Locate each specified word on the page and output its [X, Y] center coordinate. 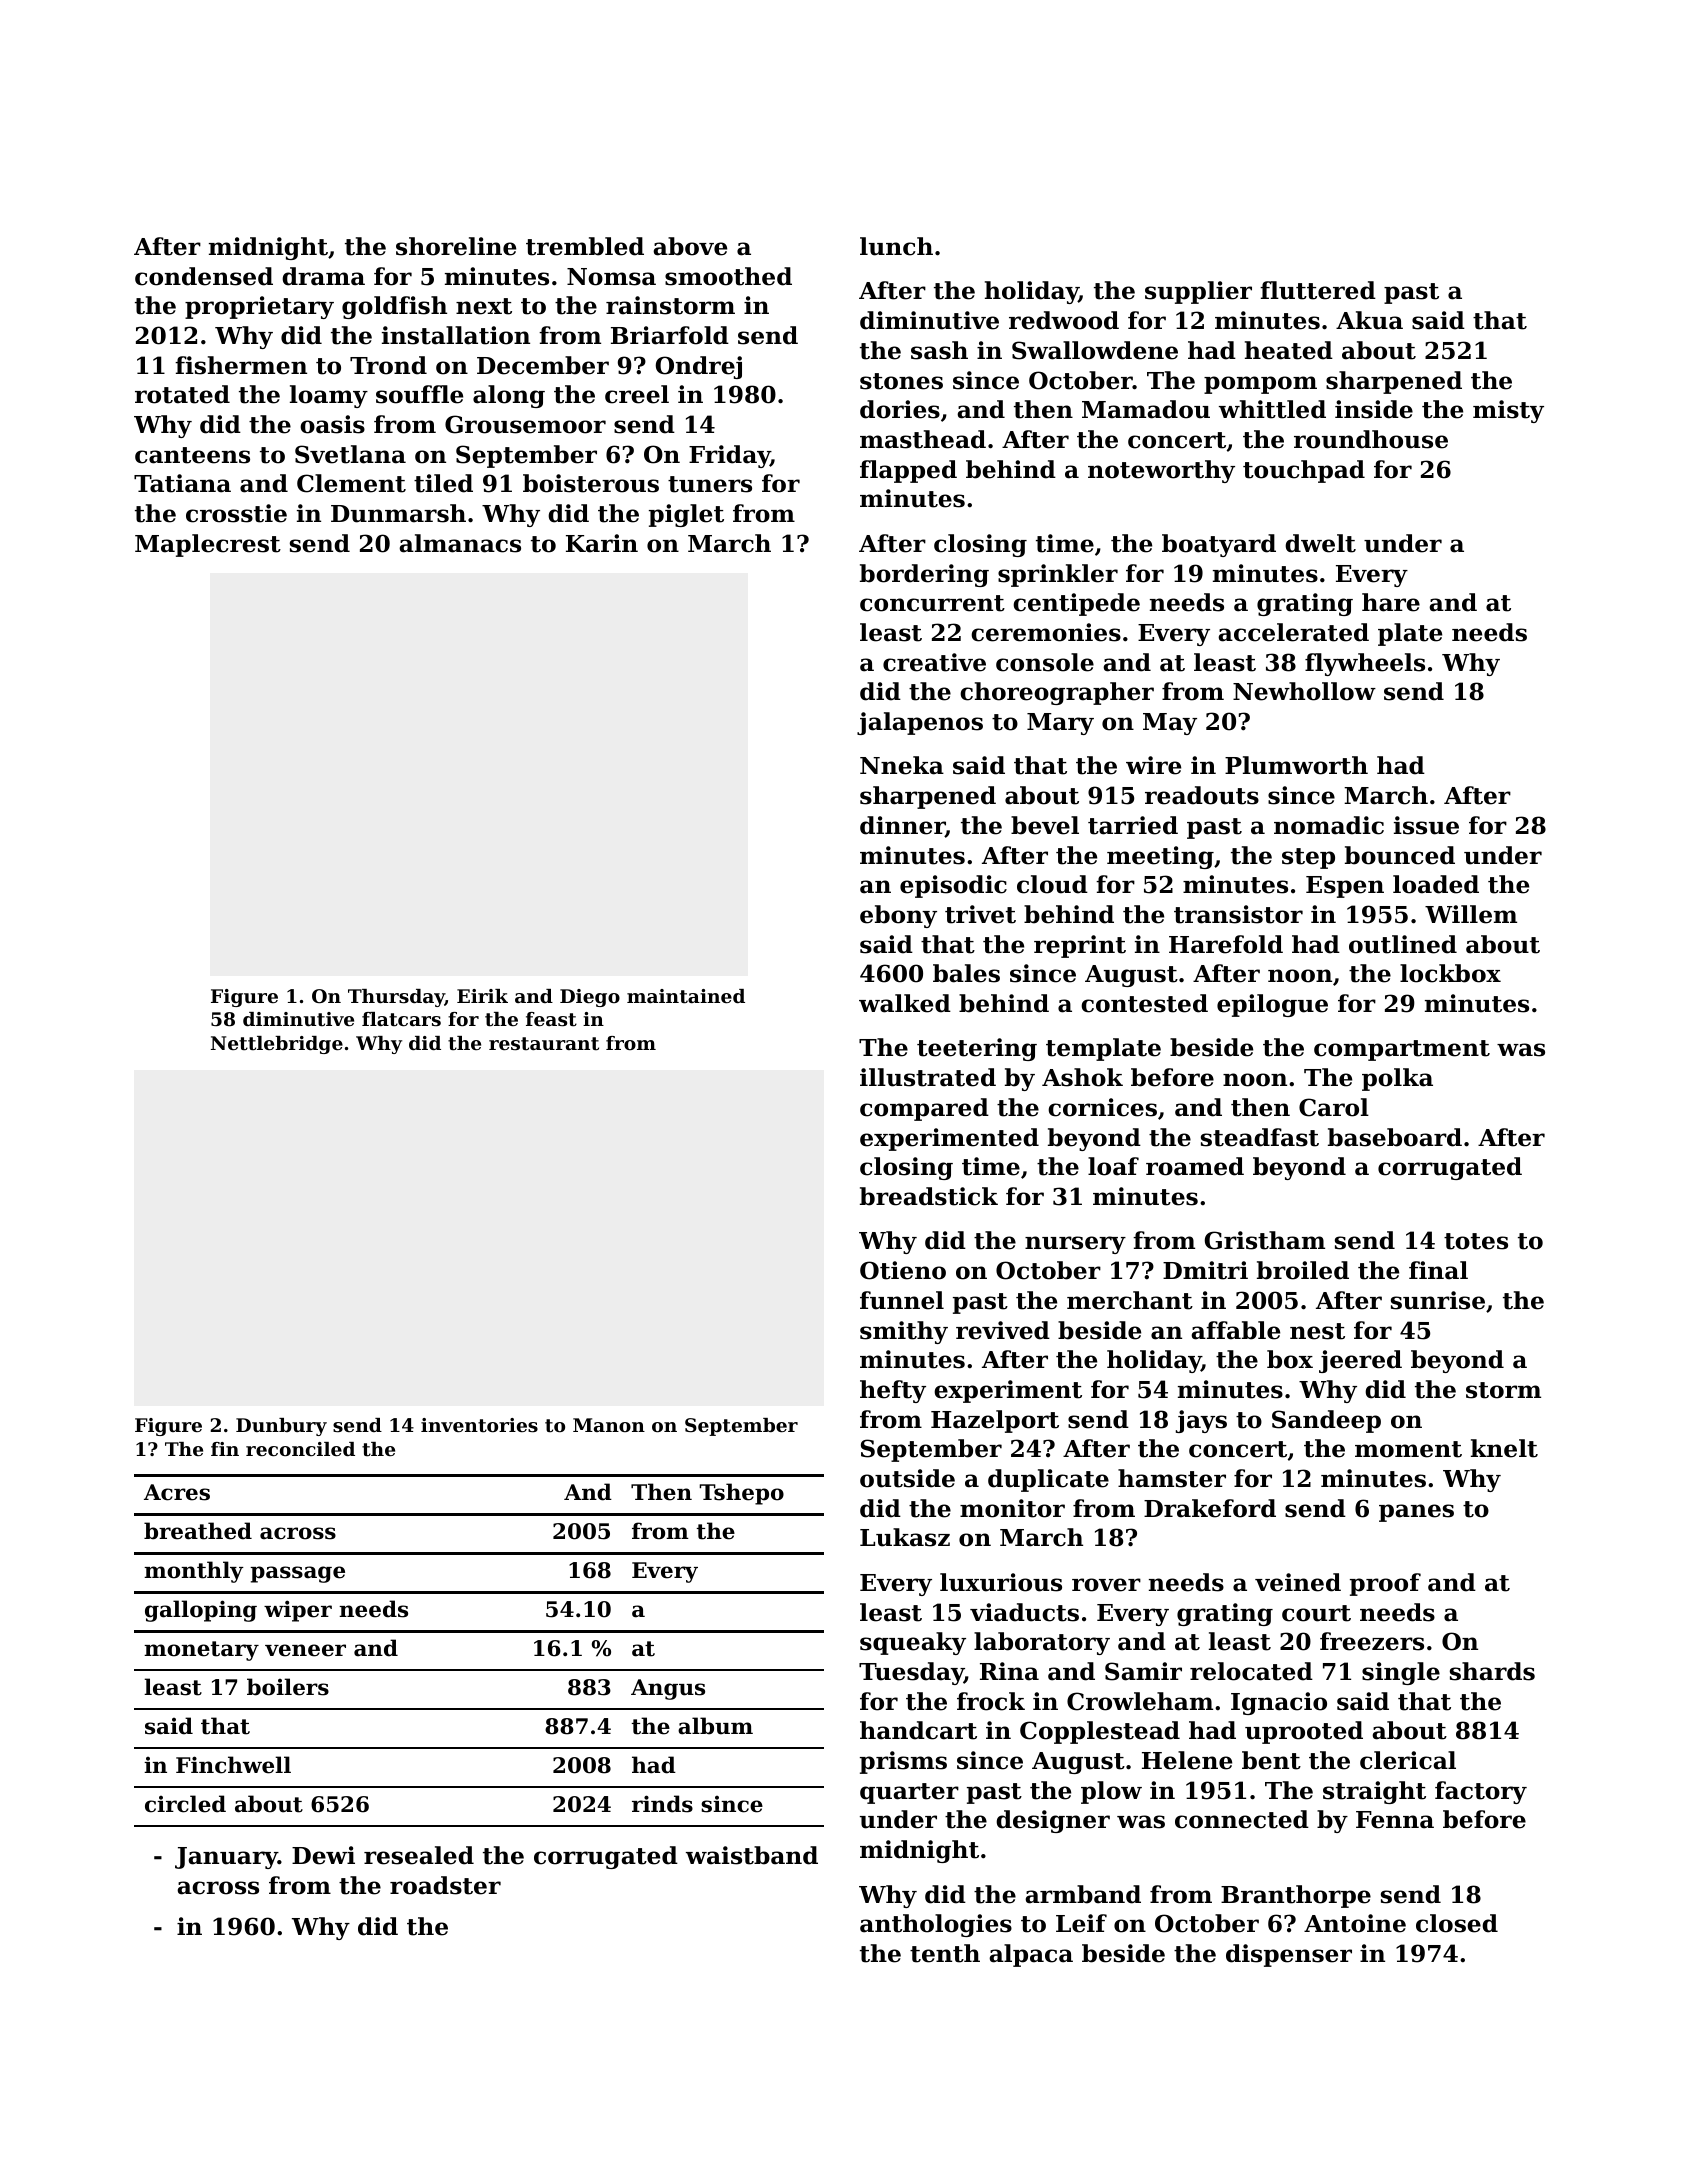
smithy [904, 1332]
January [226, 1858]
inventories [479, 1425]
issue [1426, 825]
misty [1508, 411]
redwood [1064, 320]
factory [1481, 1792]
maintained [686, 996]
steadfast [1260, 1137]
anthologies [936, 1925]
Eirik [482, 996]
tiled [443, 483]
